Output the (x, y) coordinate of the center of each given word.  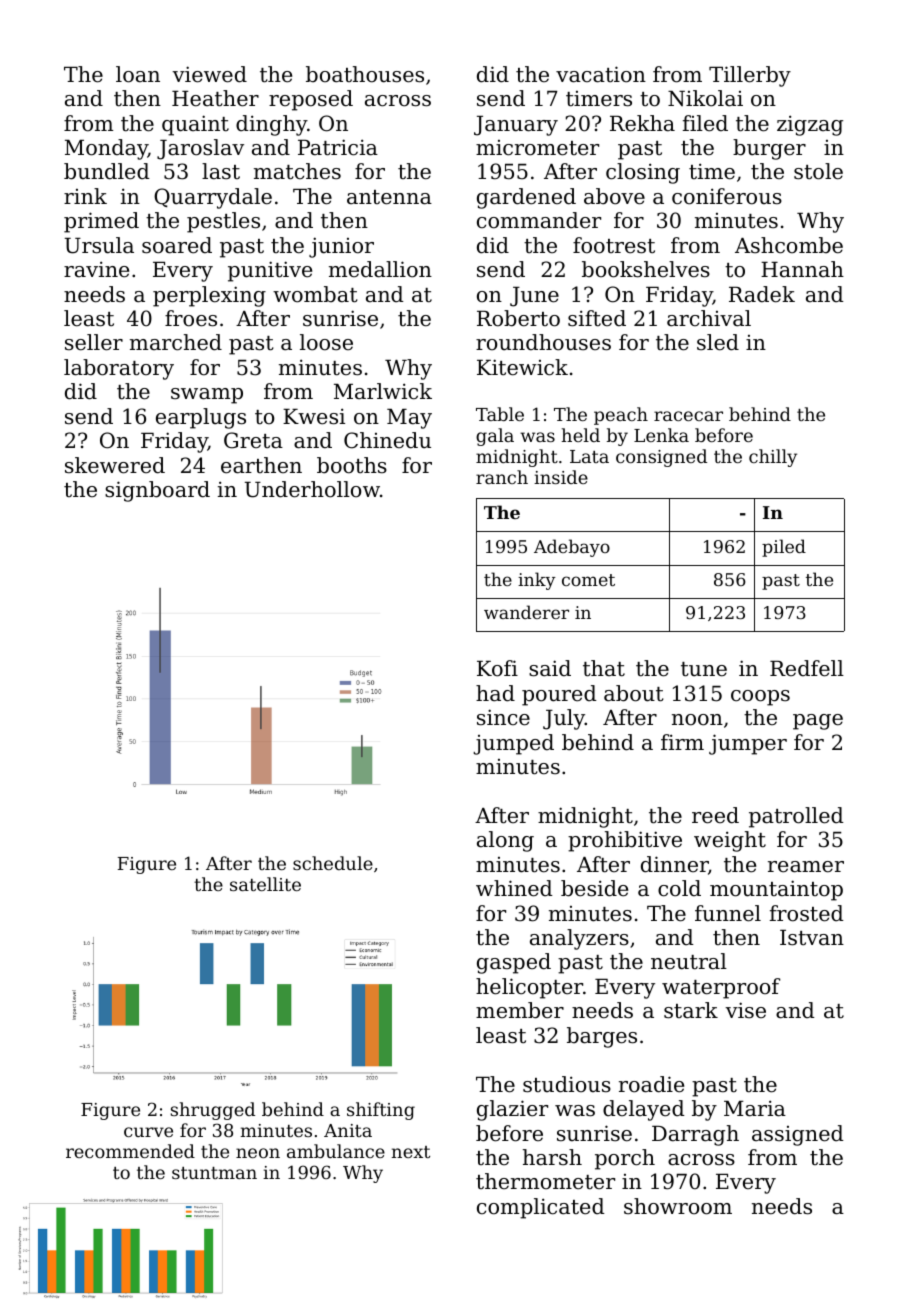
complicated (541, 1208)
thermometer (545, 1181)
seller (94, 342)
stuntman (214, 1173)
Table (500, 414)
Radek (762, 294)
